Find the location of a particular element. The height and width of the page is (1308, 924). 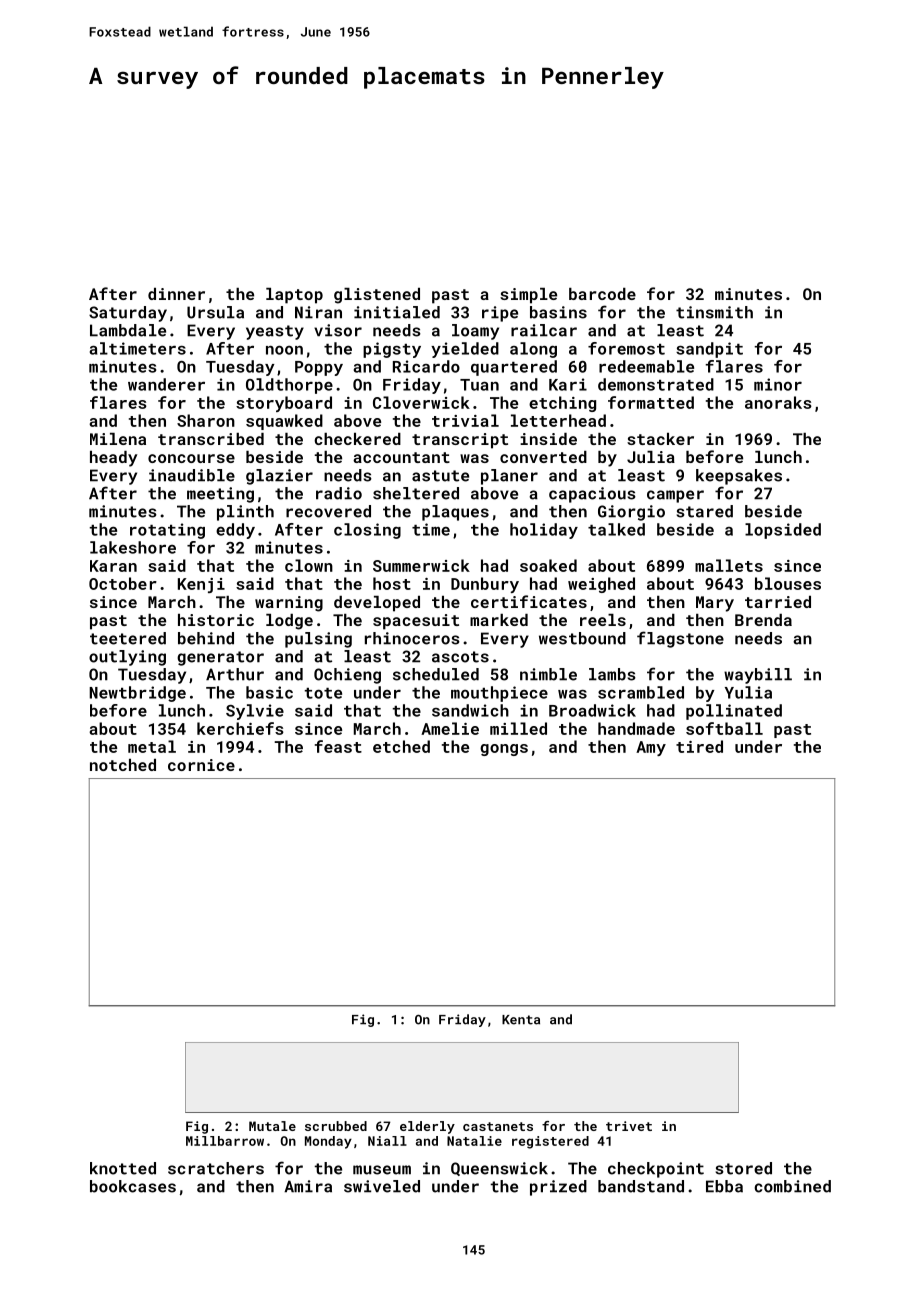

glistened is located at coordinates (377, 296).
